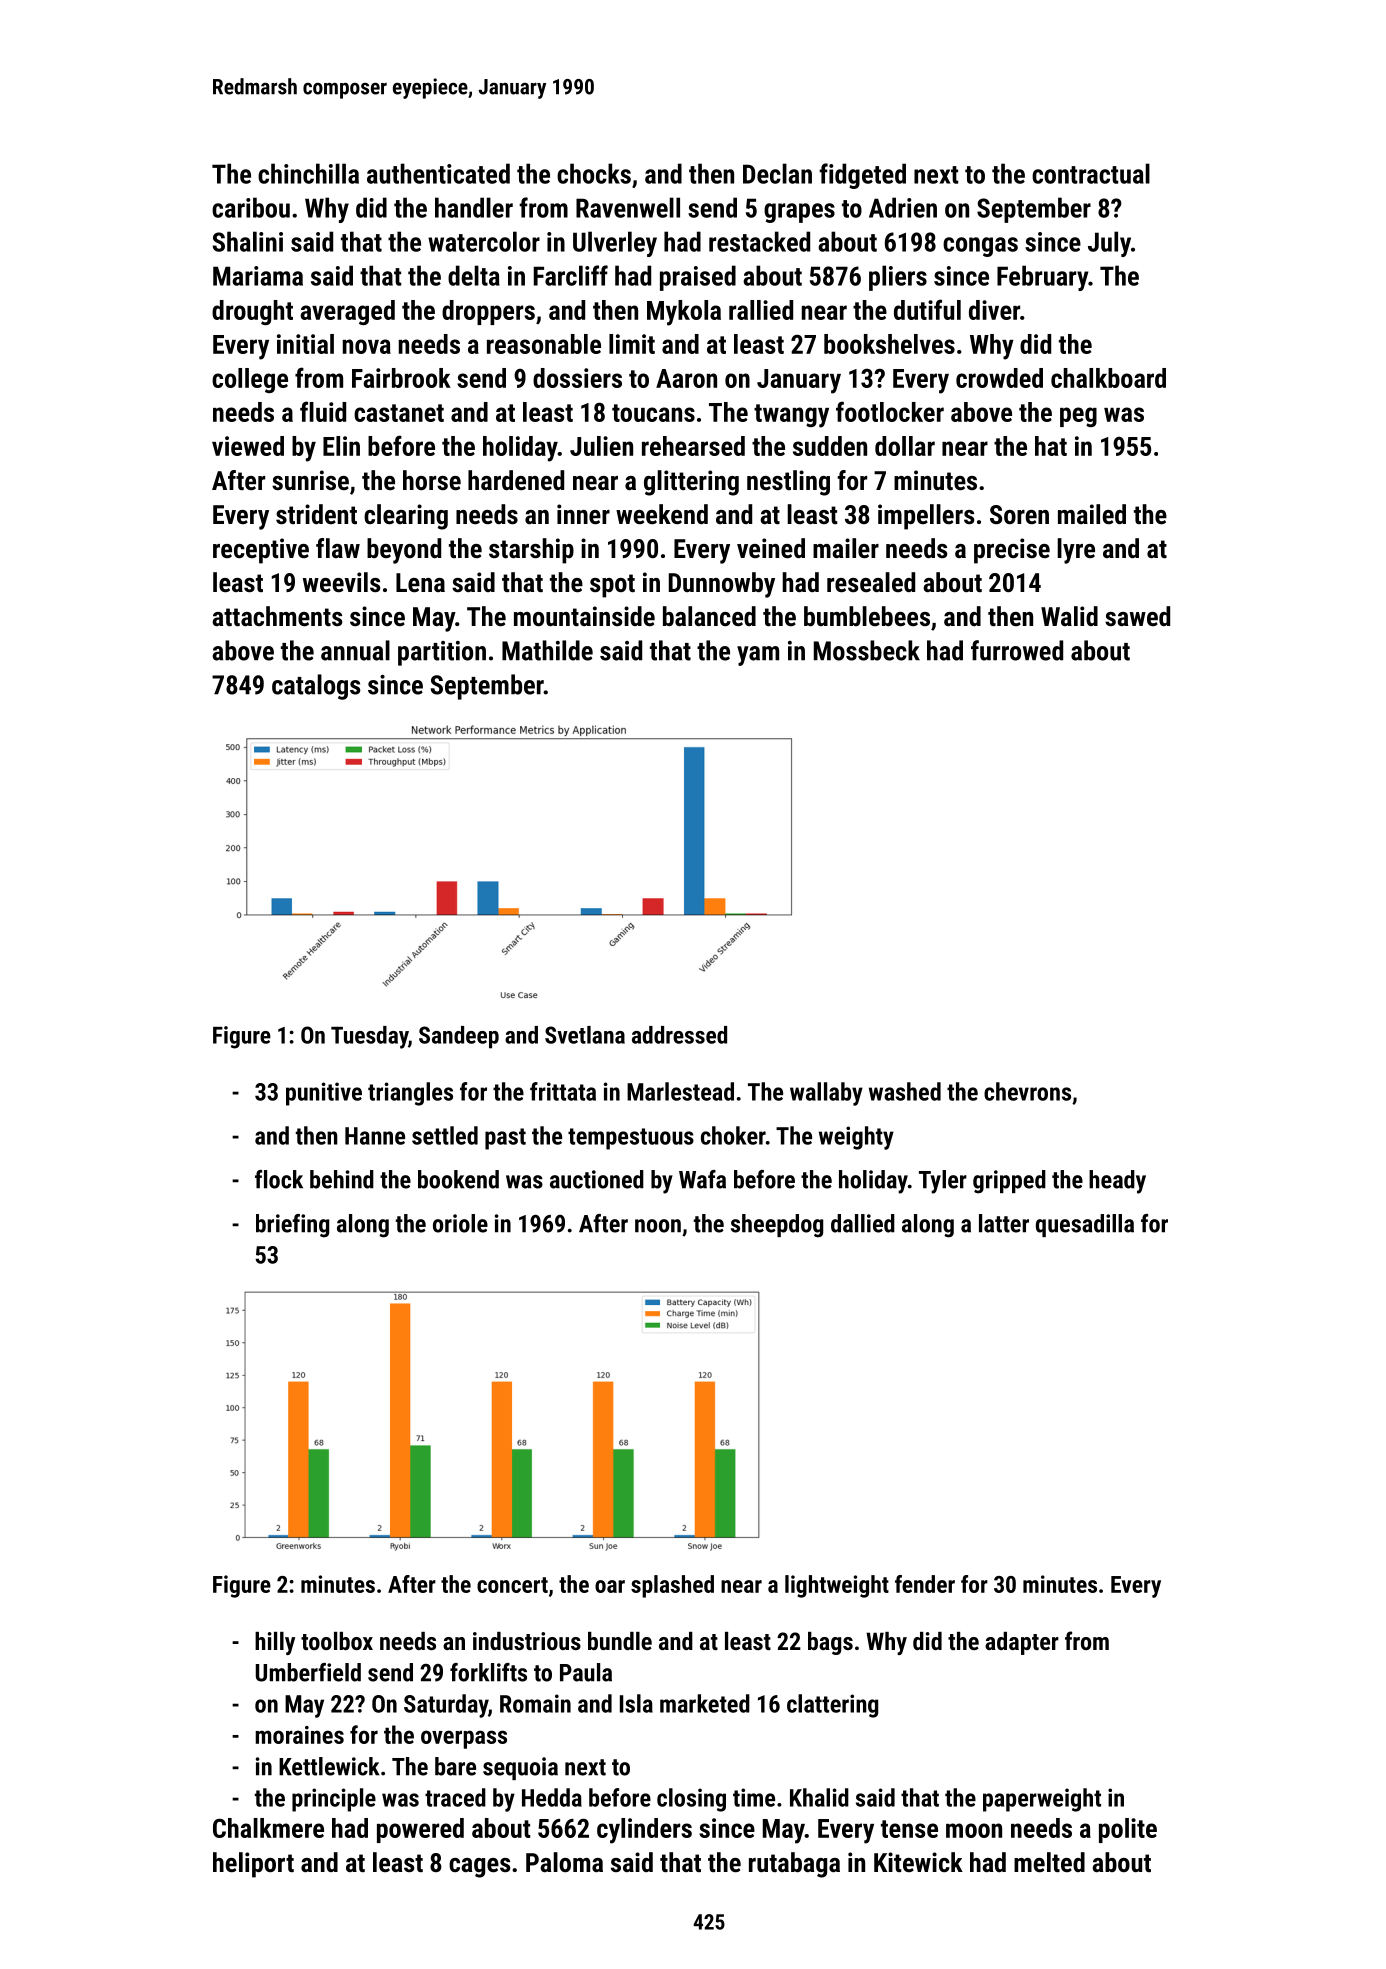 The height and width of the screenshot is (1969, 1386). What do you see at coordinates (1022, 1643) in the screenshot?
I see `adapter` at bounding box center [1022, 1643].
